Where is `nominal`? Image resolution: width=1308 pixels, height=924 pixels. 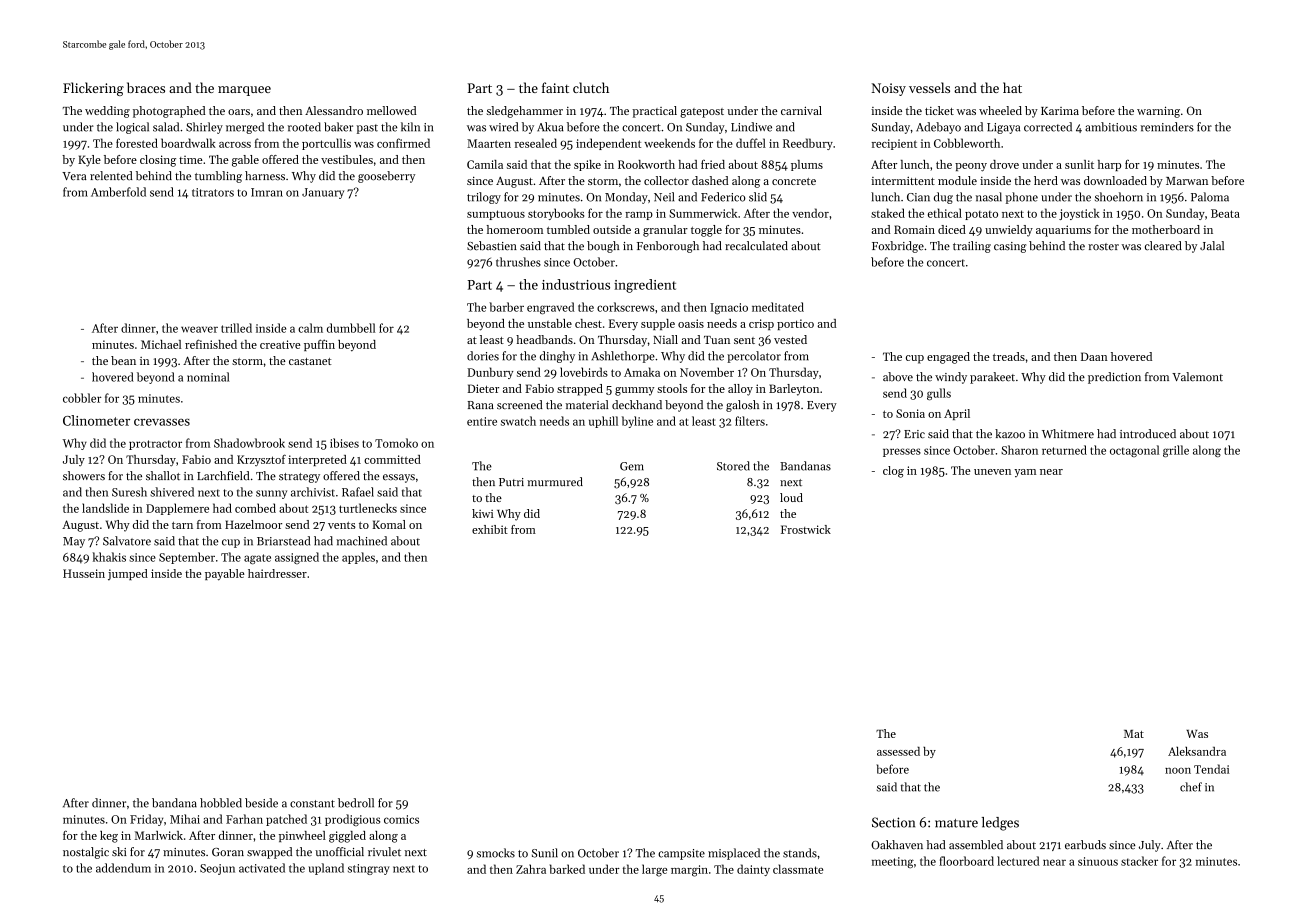 nominal is located at coordinates (208, 377).
